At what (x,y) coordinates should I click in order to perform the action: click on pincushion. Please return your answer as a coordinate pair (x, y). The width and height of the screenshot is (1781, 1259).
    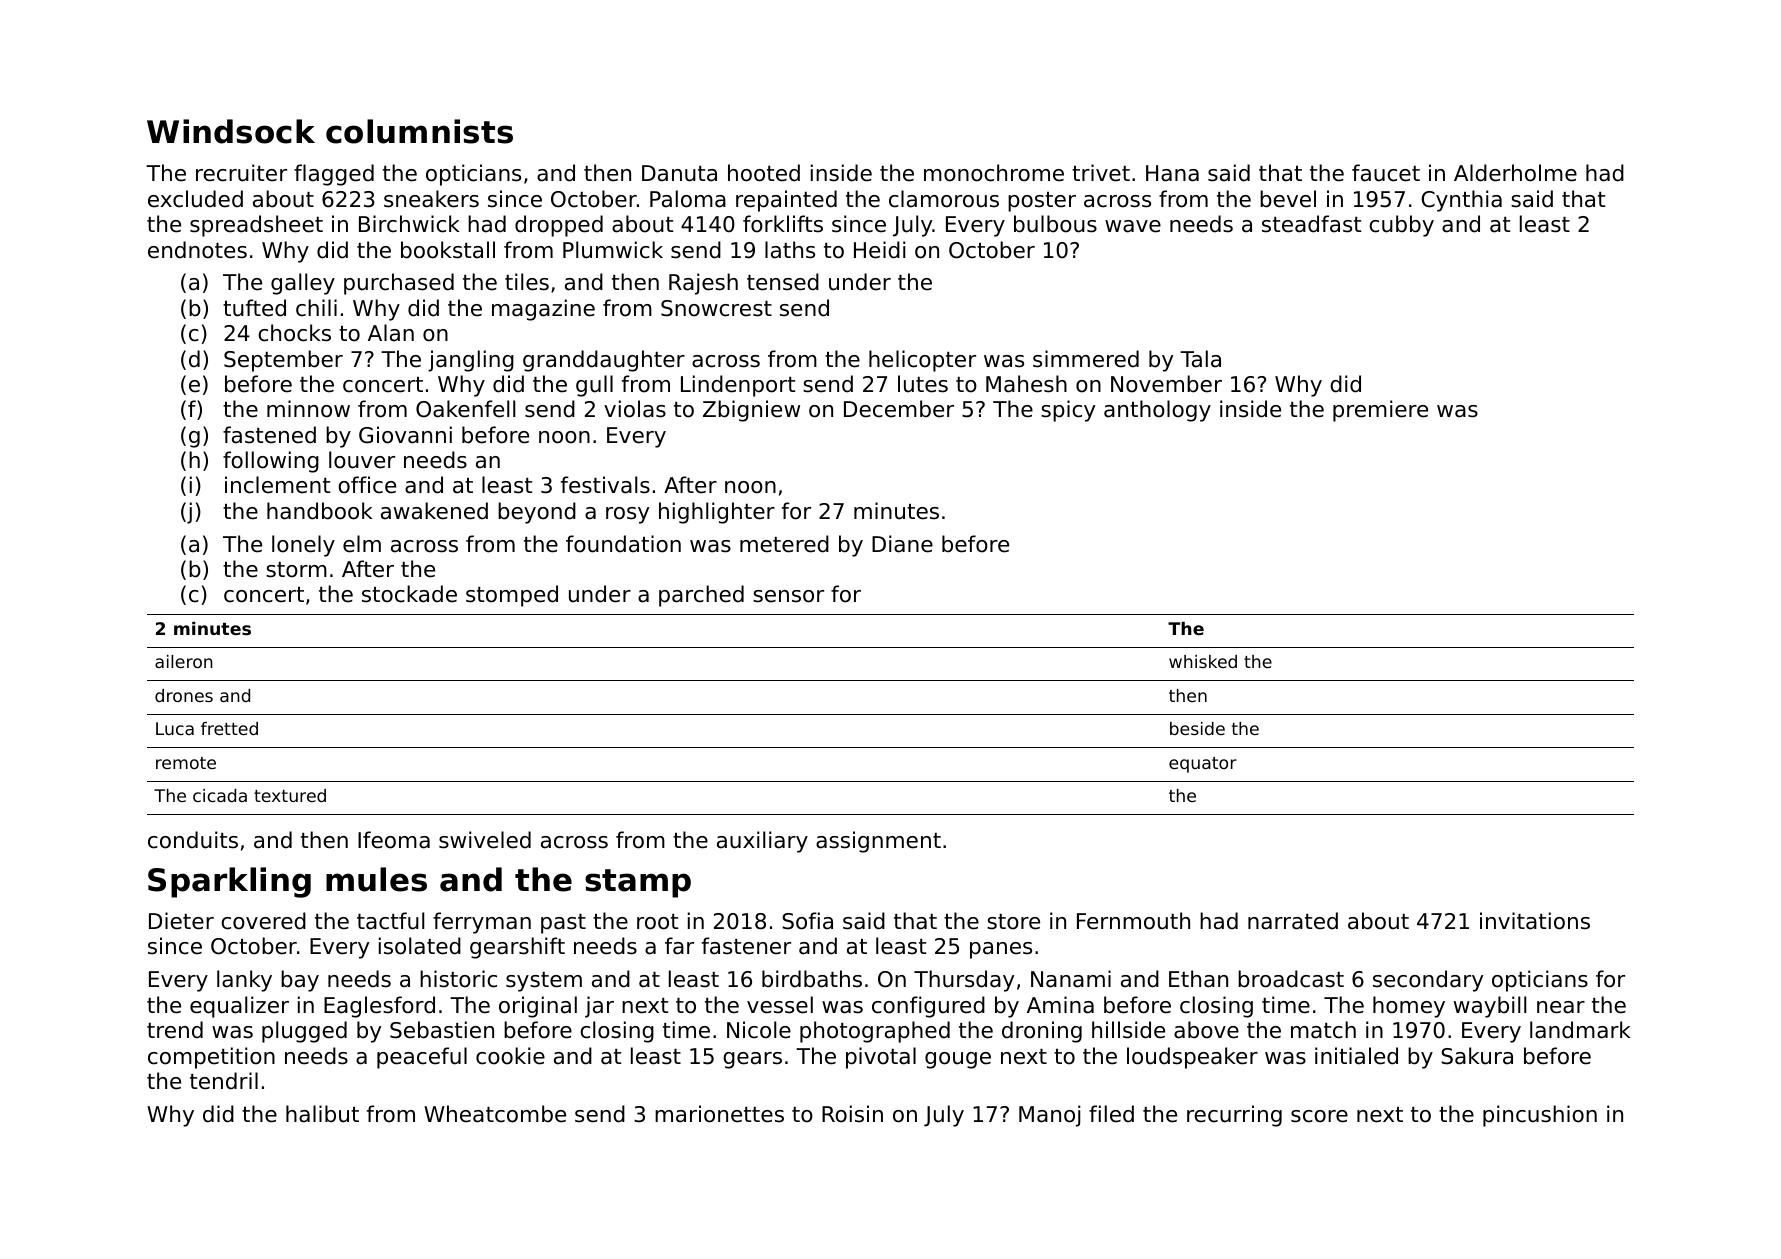
    Looking at the image, I should click on (1540, 1116).
